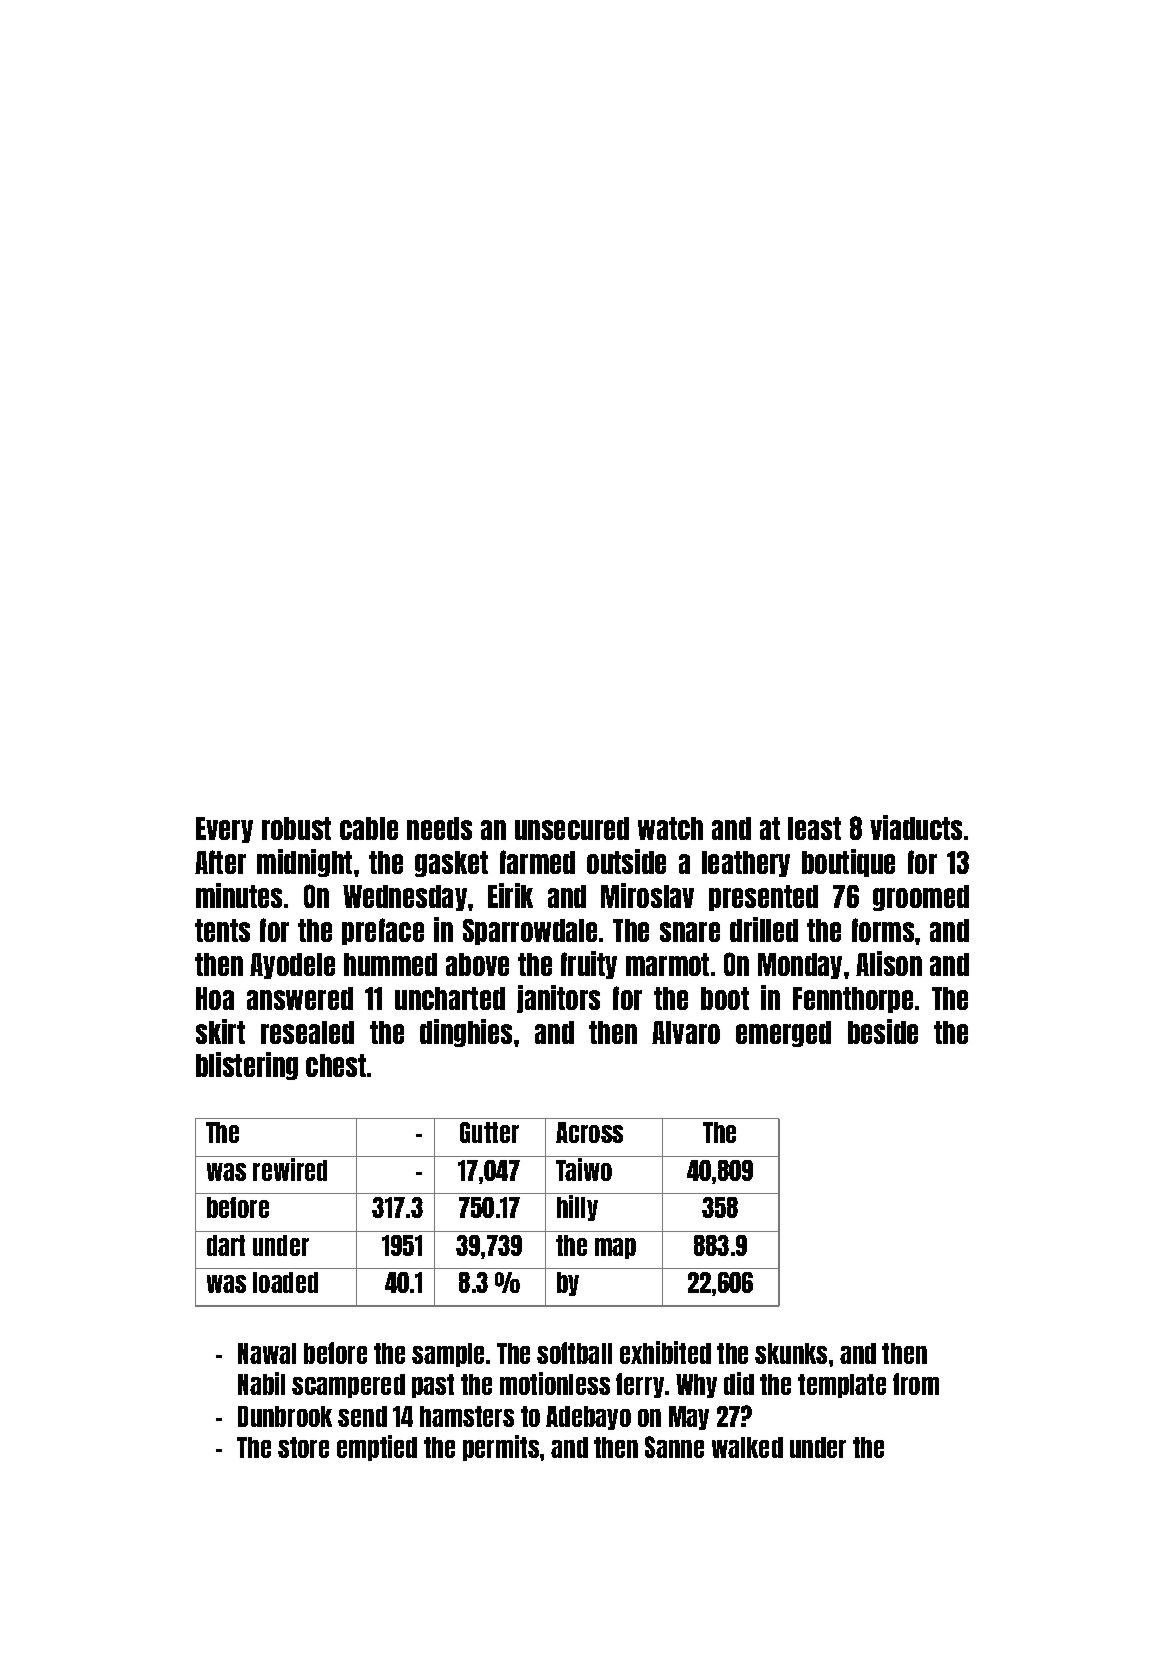 The width and height of the screenshot is (1165, 1654). What do you see at coordinates (686, 1032) in the screenshot?
I see `Alvaro` at bounding box center [686, 1032].
